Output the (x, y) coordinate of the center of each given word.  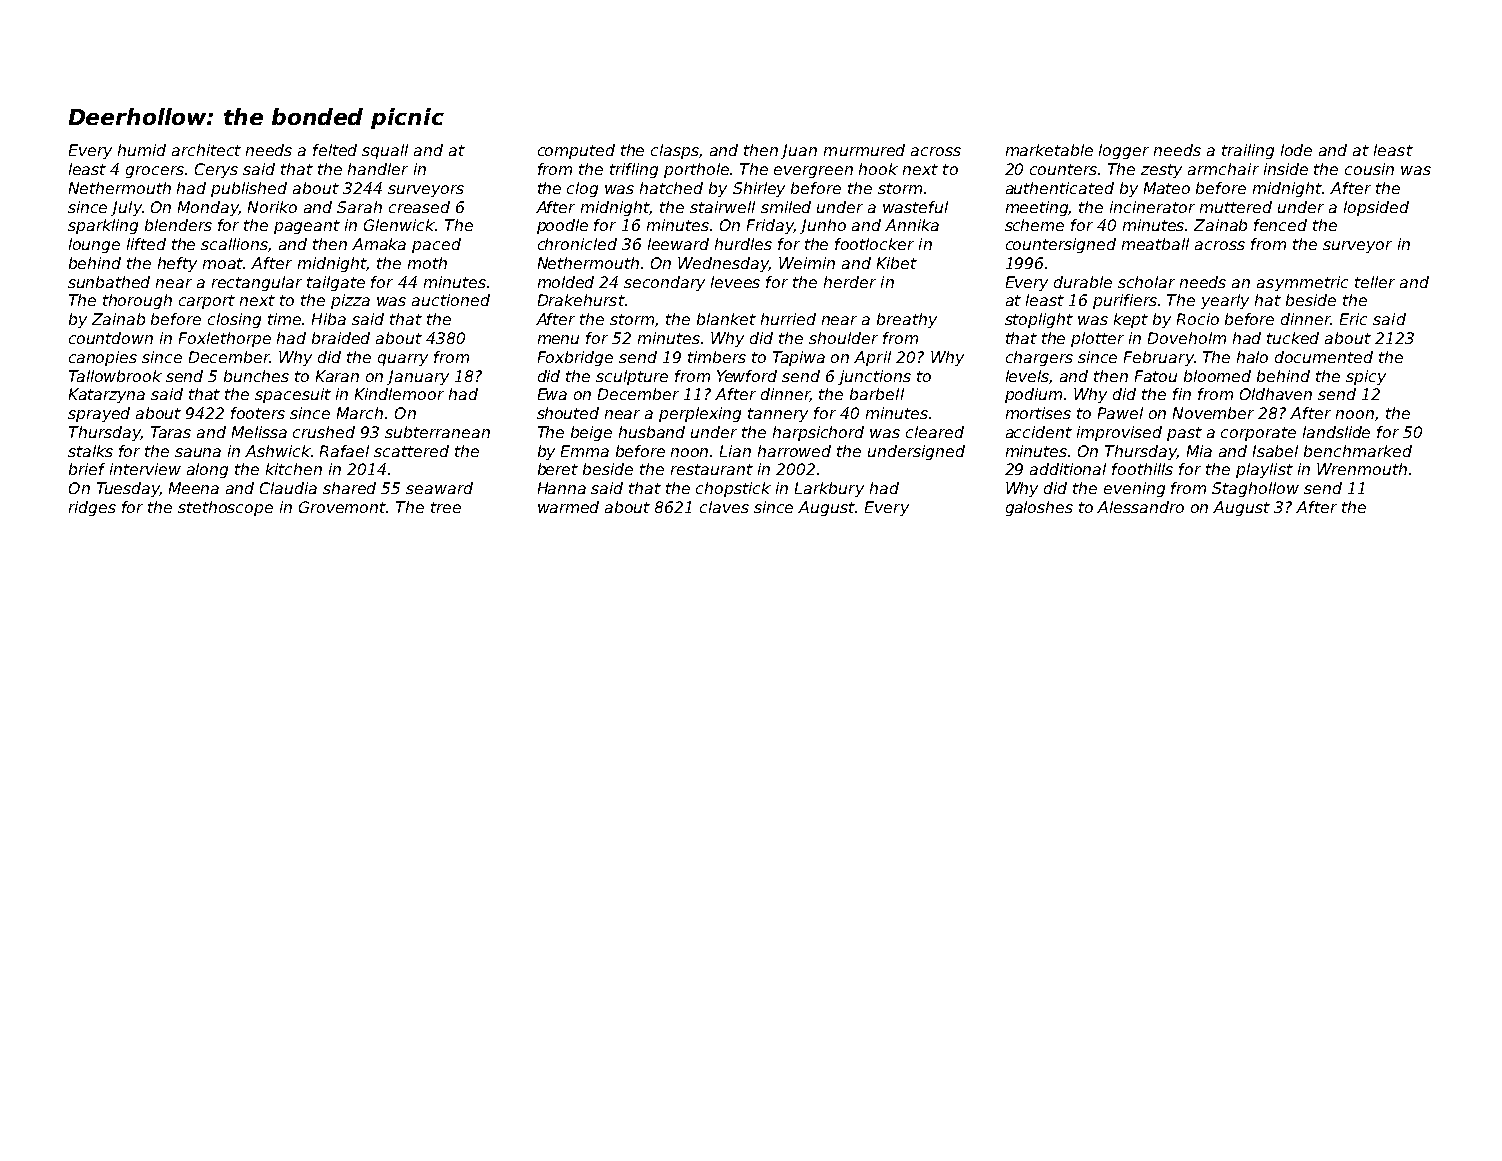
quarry (403, 360)
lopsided (1376, 208)
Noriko (272, 207)
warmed (568, 507)
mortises (1038, 413)
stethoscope (225, 508)
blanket (726, 319)
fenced (1280, 225)
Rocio (1198, 319)
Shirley (759, 189)
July (126, 208)
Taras (171, 432)
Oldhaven (1276, 394)
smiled (786, 207)
